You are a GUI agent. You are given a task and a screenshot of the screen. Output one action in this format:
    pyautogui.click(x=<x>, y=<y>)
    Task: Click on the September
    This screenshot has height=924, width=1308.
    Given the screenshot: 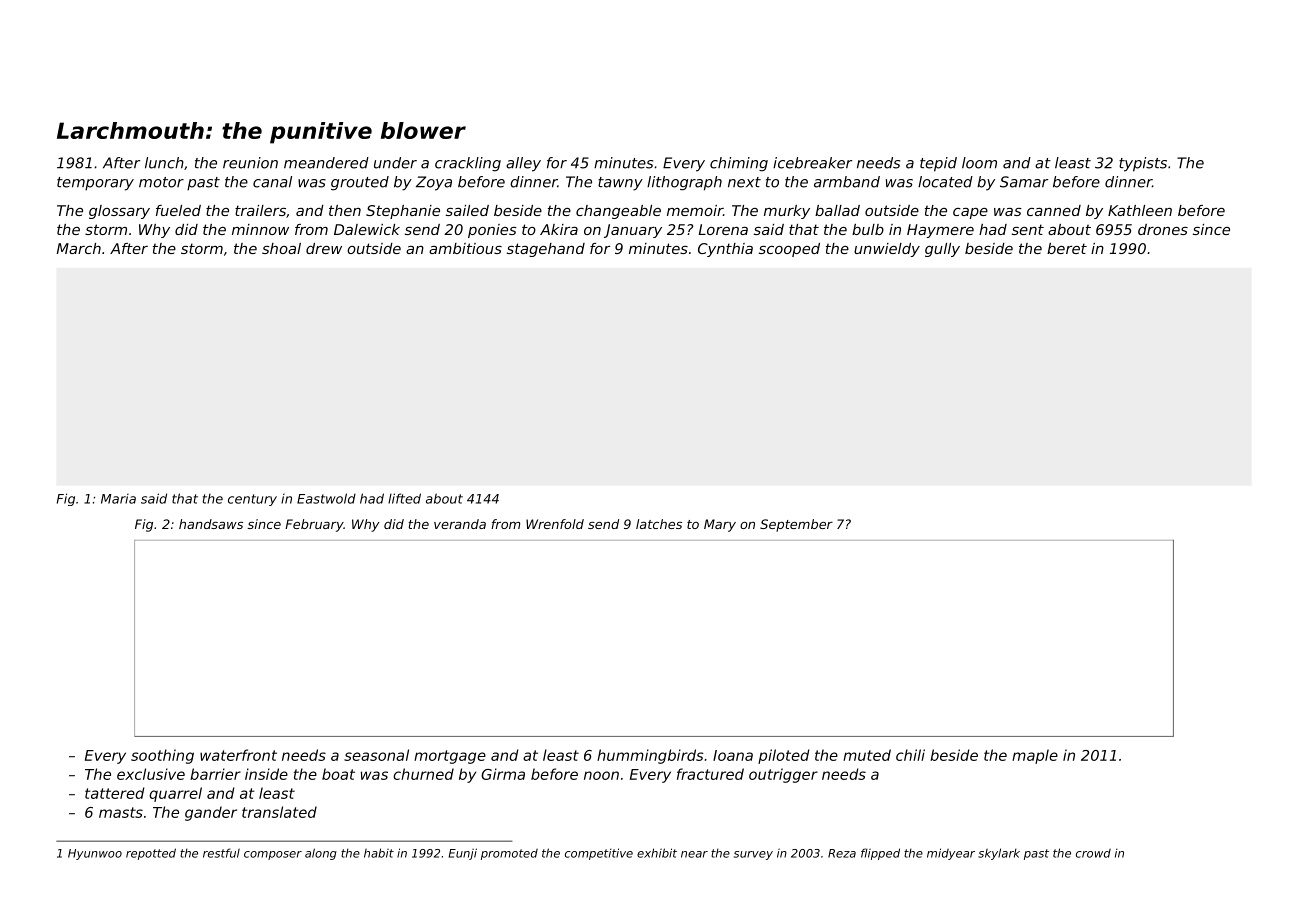 What is the action you would take?
    pyautogui.click(x=796, y=525)
